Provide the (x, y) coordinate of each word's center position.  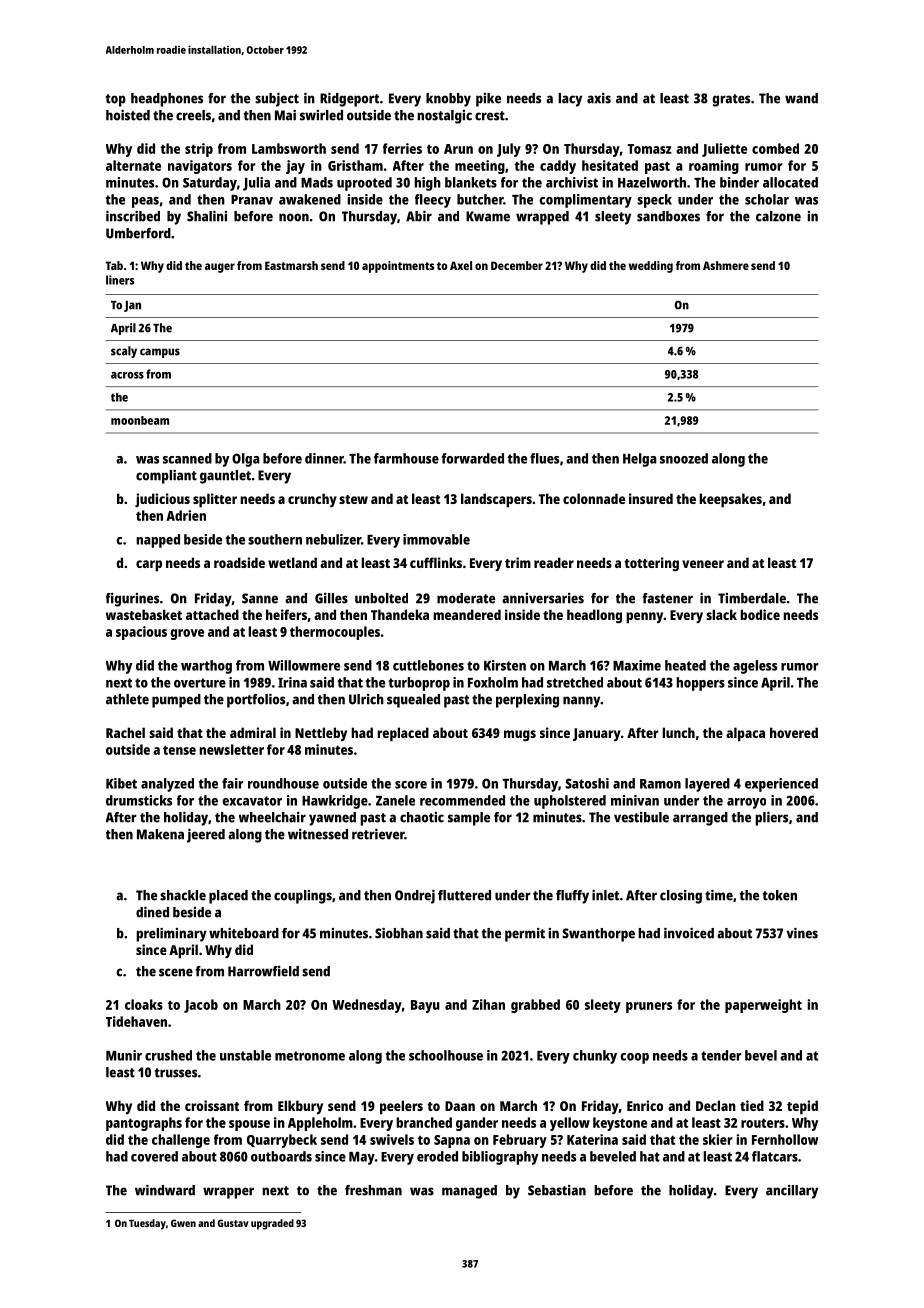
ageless (755, 667)
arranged (700, 819)
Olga (246, 460)
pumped (176, 701)
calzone (778, 216)
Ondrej (415, 896)
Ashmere (726, 265)
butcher (480, 199)
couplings (303, 897)
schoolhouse (446, 1055)
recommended (462, 800)
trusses (176, 1073)
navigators (200, 167)
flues (544, 458)
